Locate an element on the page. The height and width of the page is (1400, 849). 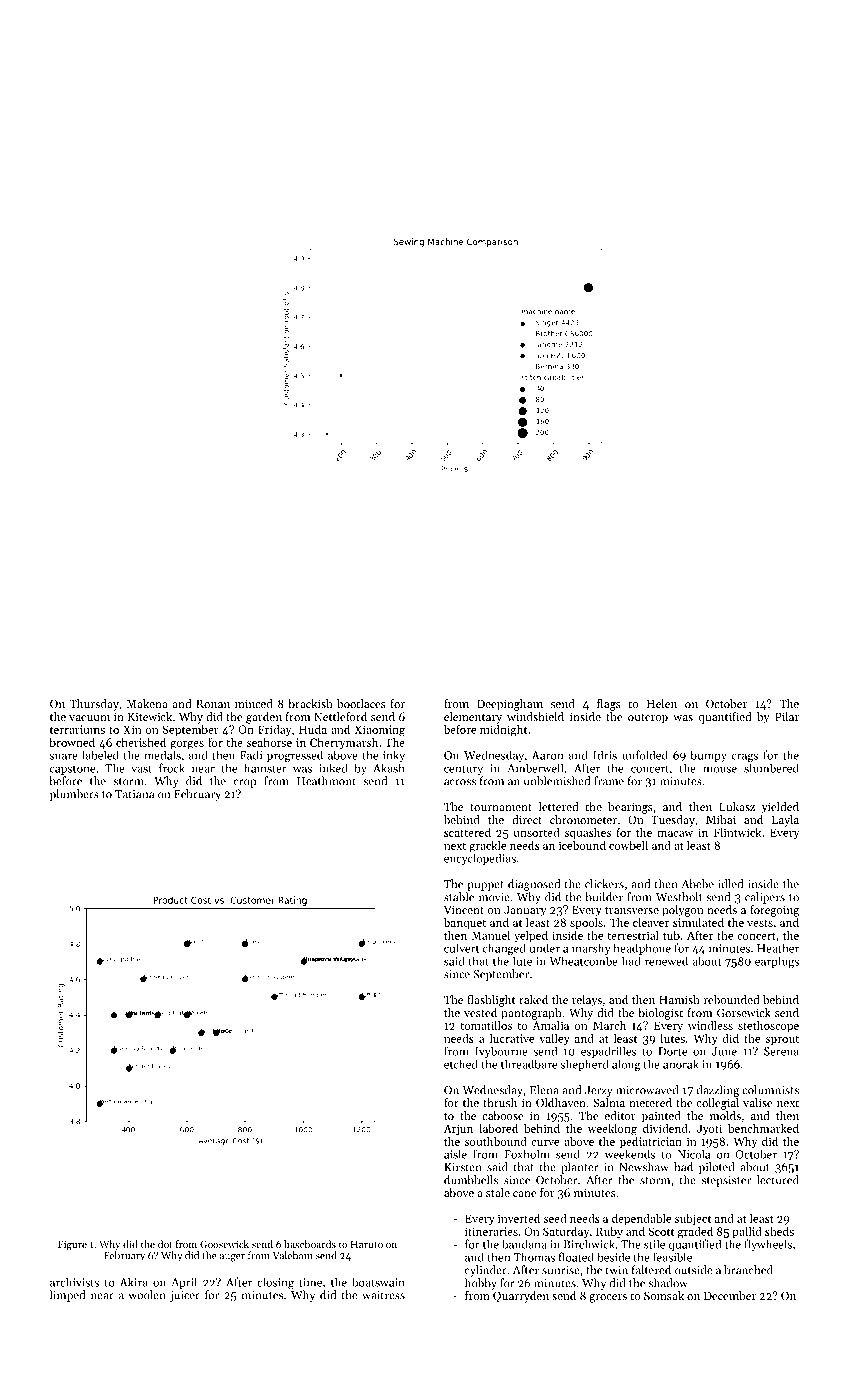
hamster is located at coordinates (265, 768).
